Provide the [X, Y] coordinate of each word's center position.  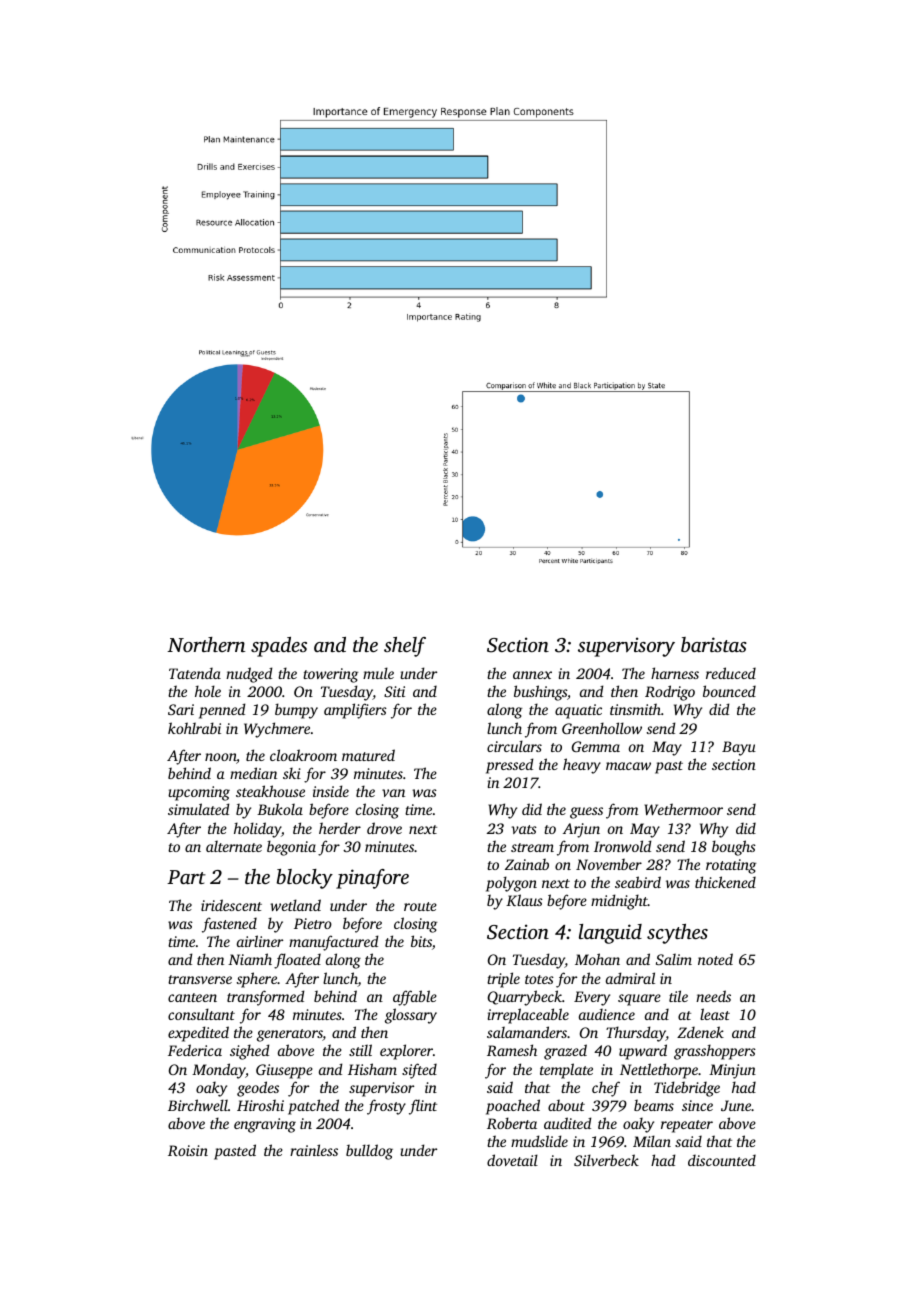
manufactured [334, 943]
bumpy [296, 711]
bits [421, 941]
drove [384, 828]
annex [532, 675]
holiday [257, 830]
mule [378, 673]
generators [290, 1035]
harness [675, 673]
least [715, 1014]
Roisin [188, 1150]
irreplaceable [528, 1016]
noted [715, 959]
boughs [734, 848]
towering [330, 675]
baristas [714, 644]
